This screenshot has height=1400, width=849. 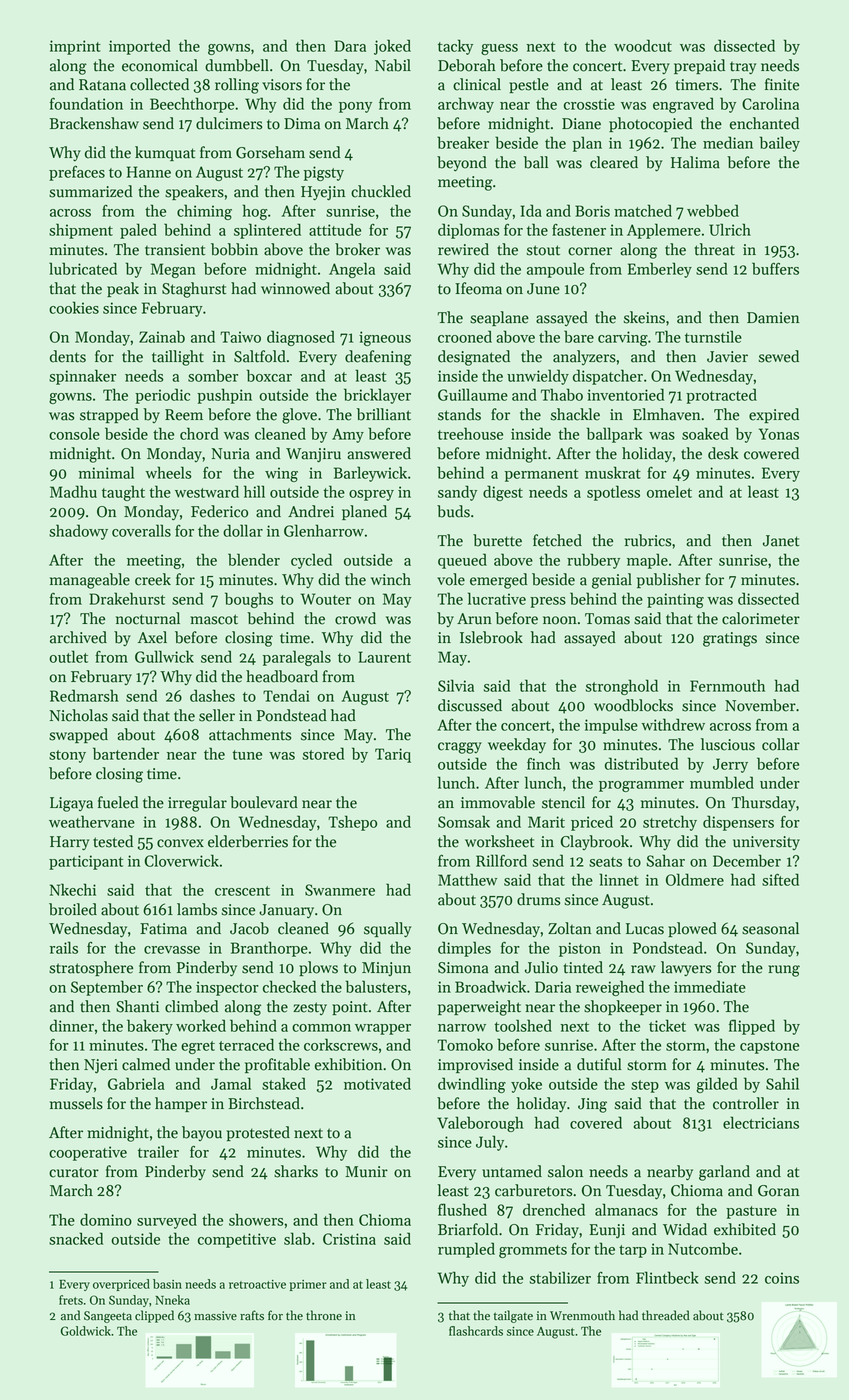 What do you see at coordinates (349, 1239) in the screenshot?
I see `Cristina` at bounding box center [349, 1239].
